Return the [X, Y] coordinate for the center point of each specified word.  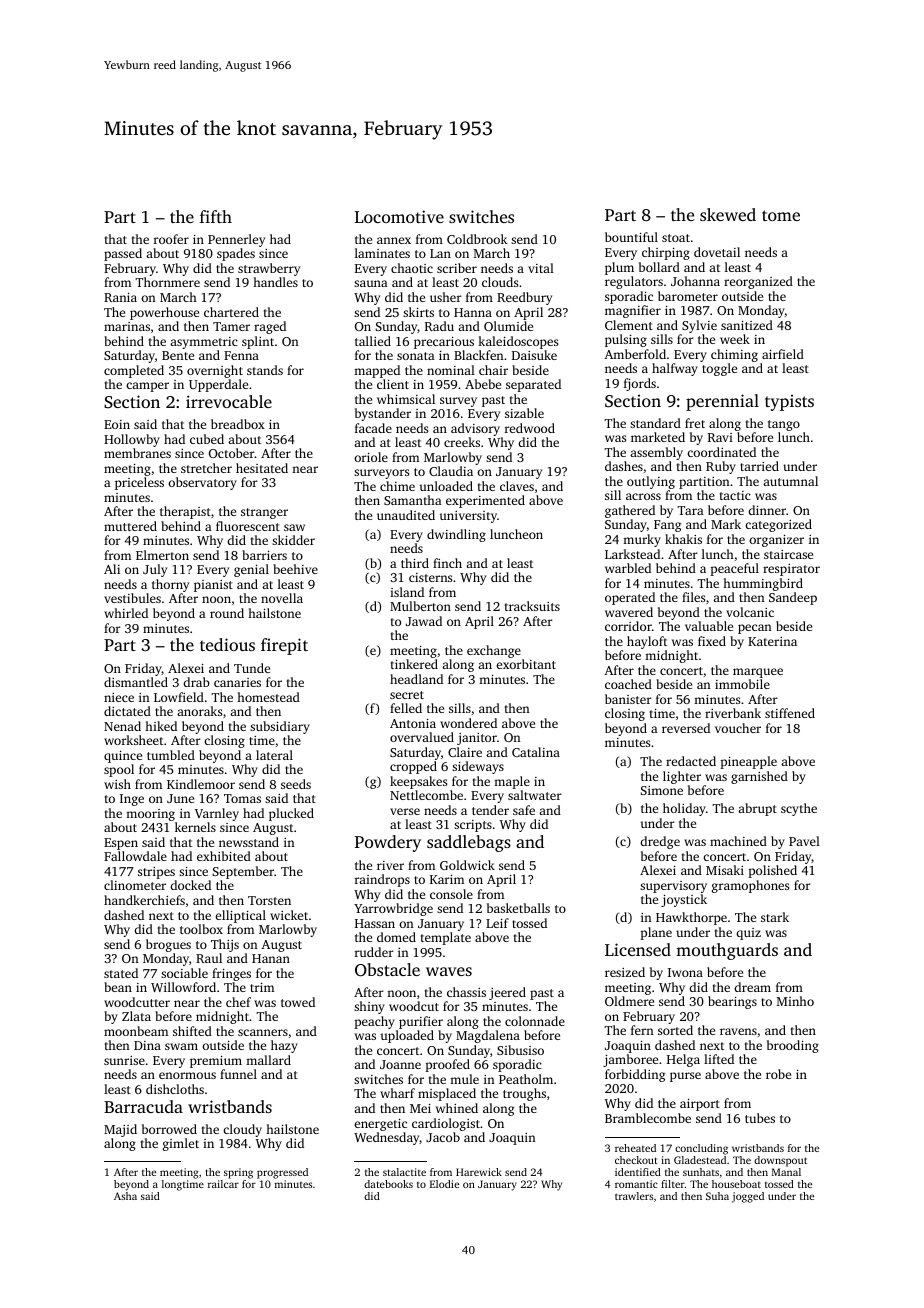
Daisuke [534, 355]
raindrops [382, 880]
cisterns [430, 577]
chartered [231, 312]
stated [121, 973]
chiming [734, 355]
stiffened [790, 713]
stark [775, 917]
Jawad [424, 621]
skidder [293, 540]
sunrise [124, 1060]
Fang [667, 526]
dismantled [136, 682]
